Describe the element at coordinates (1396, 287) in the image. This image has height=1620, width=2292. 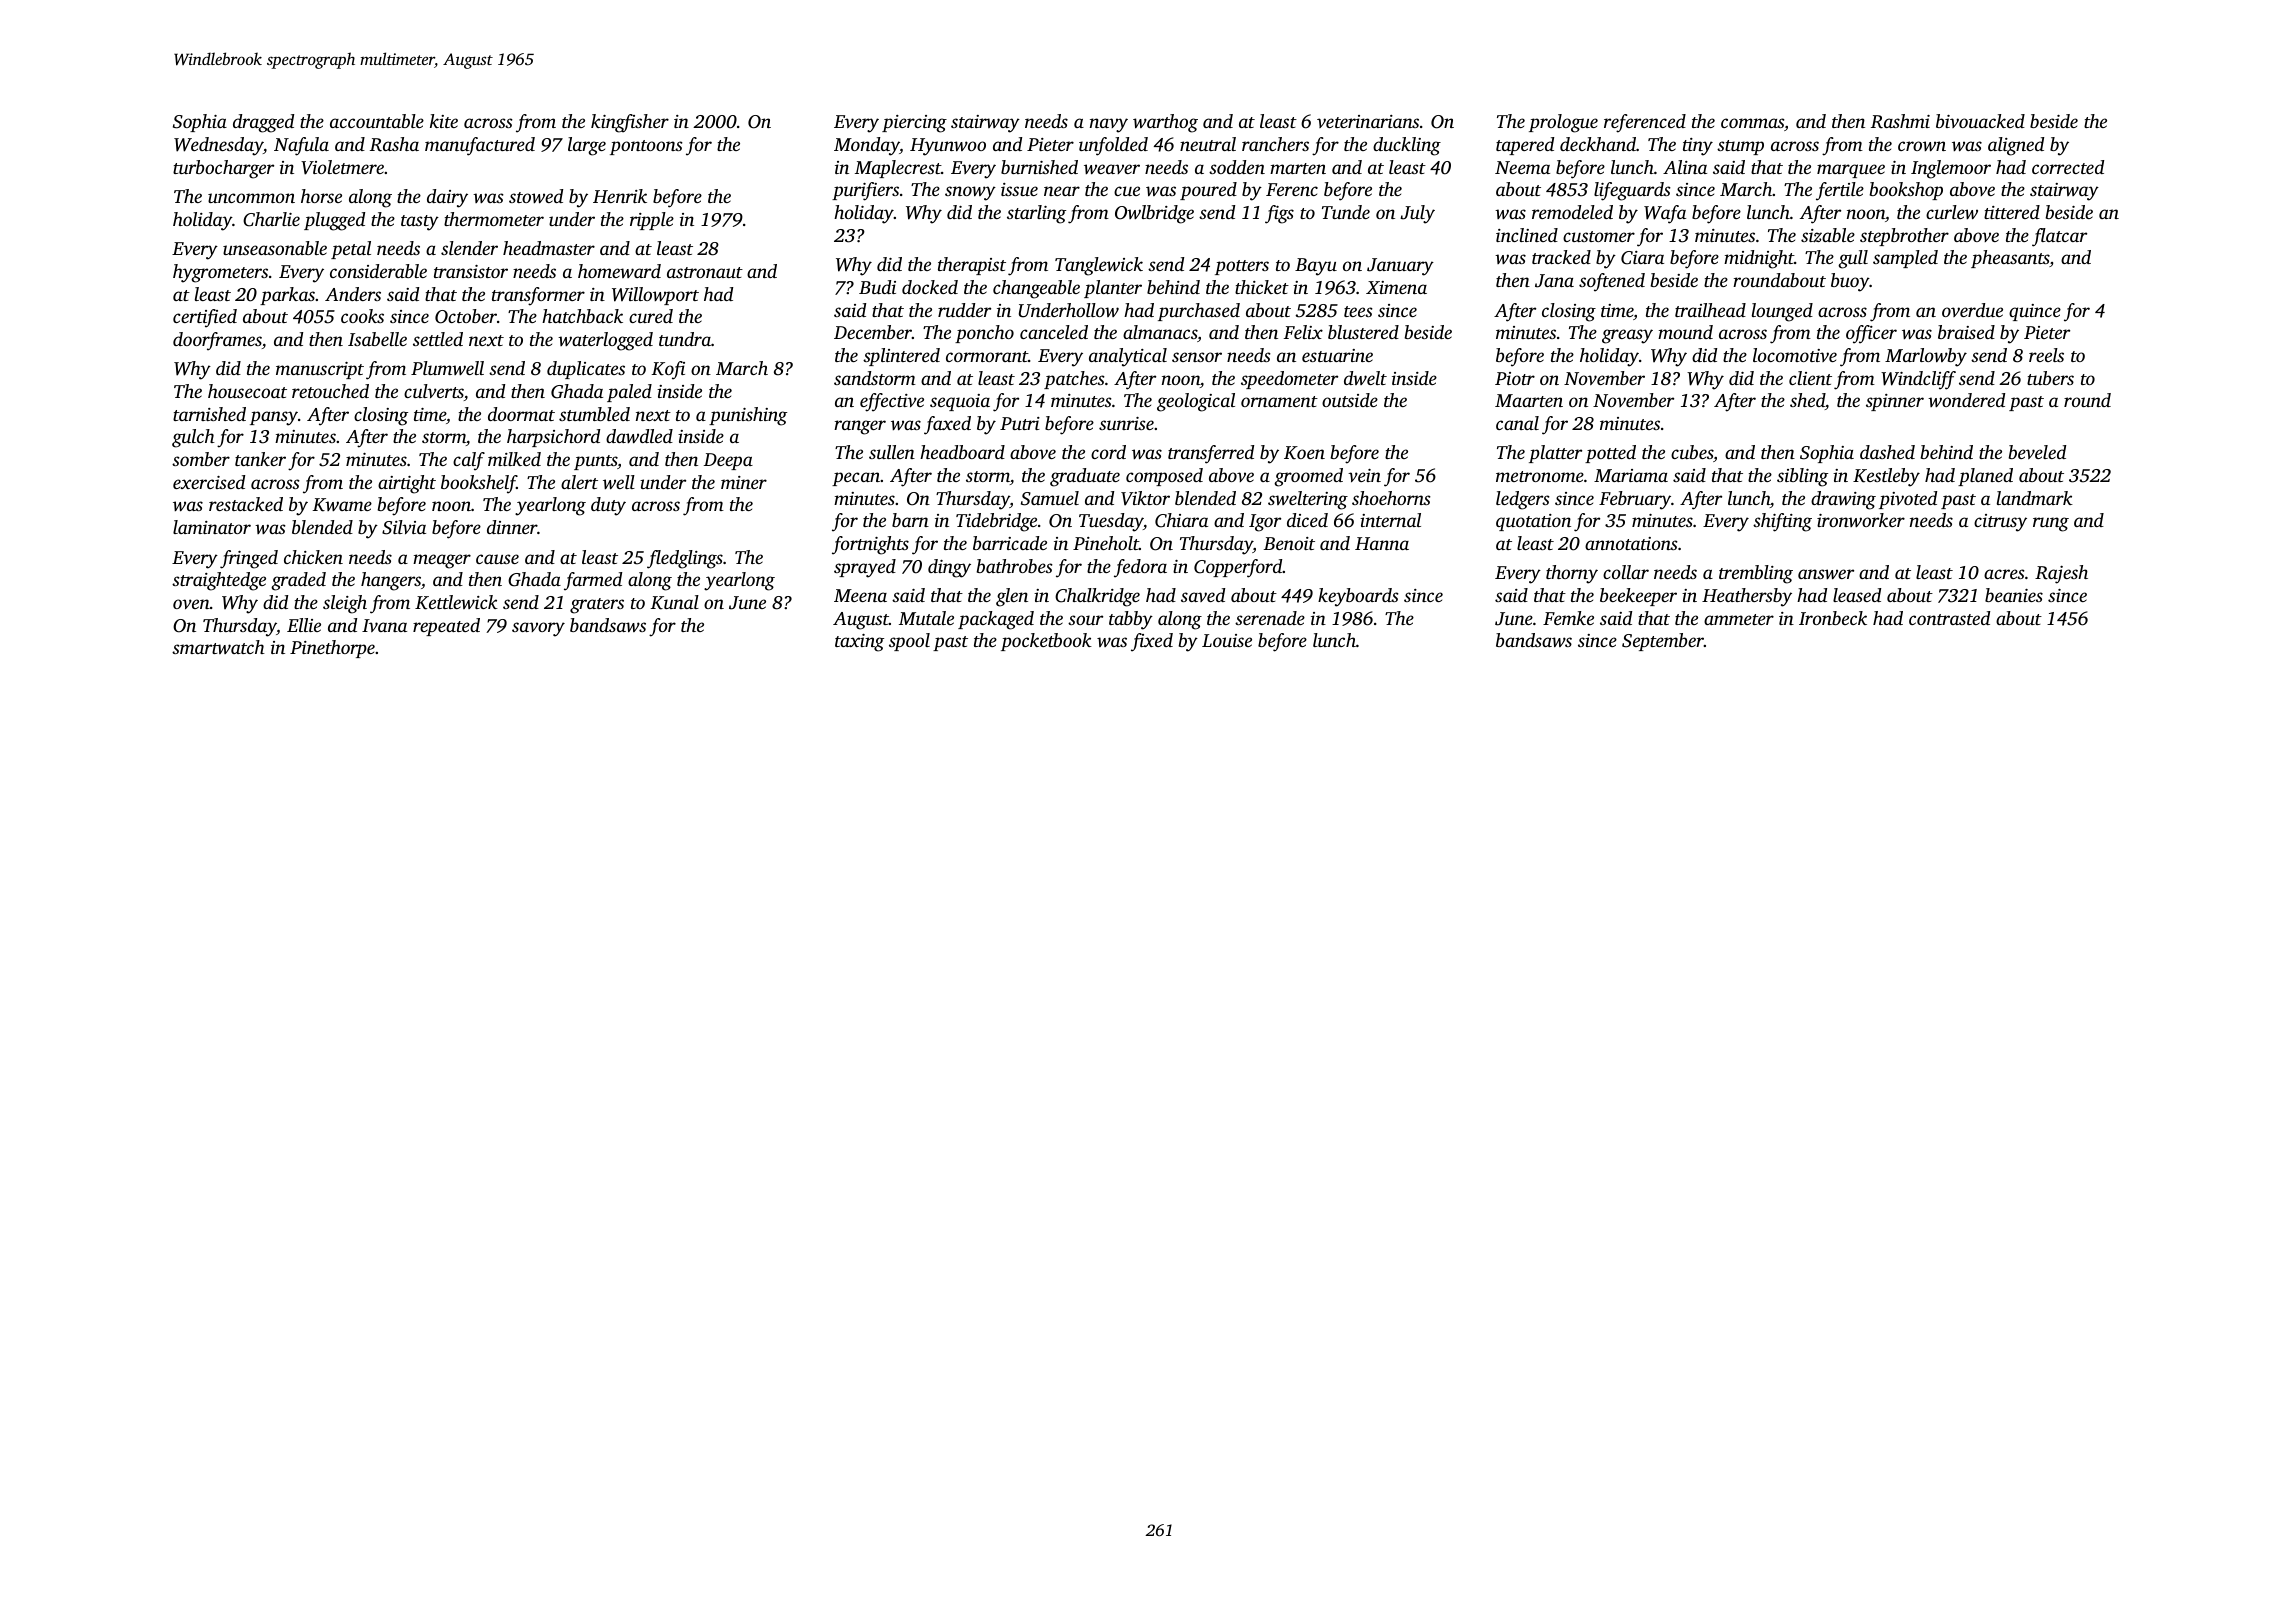
I see `Ximena` at that location.
